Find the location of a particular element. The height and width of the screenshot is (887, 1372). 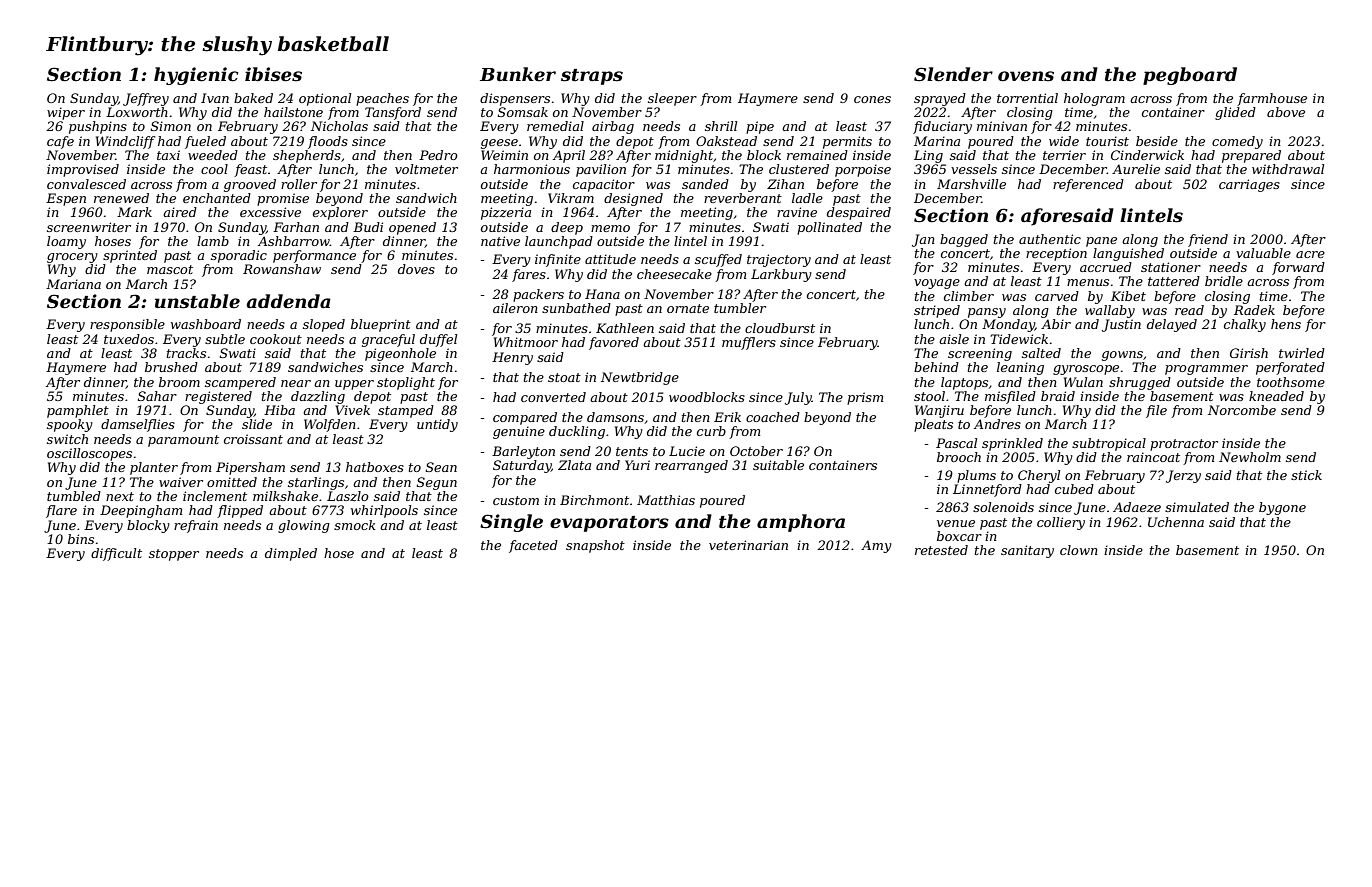

bridle is located at coordinates (1224, 281).
